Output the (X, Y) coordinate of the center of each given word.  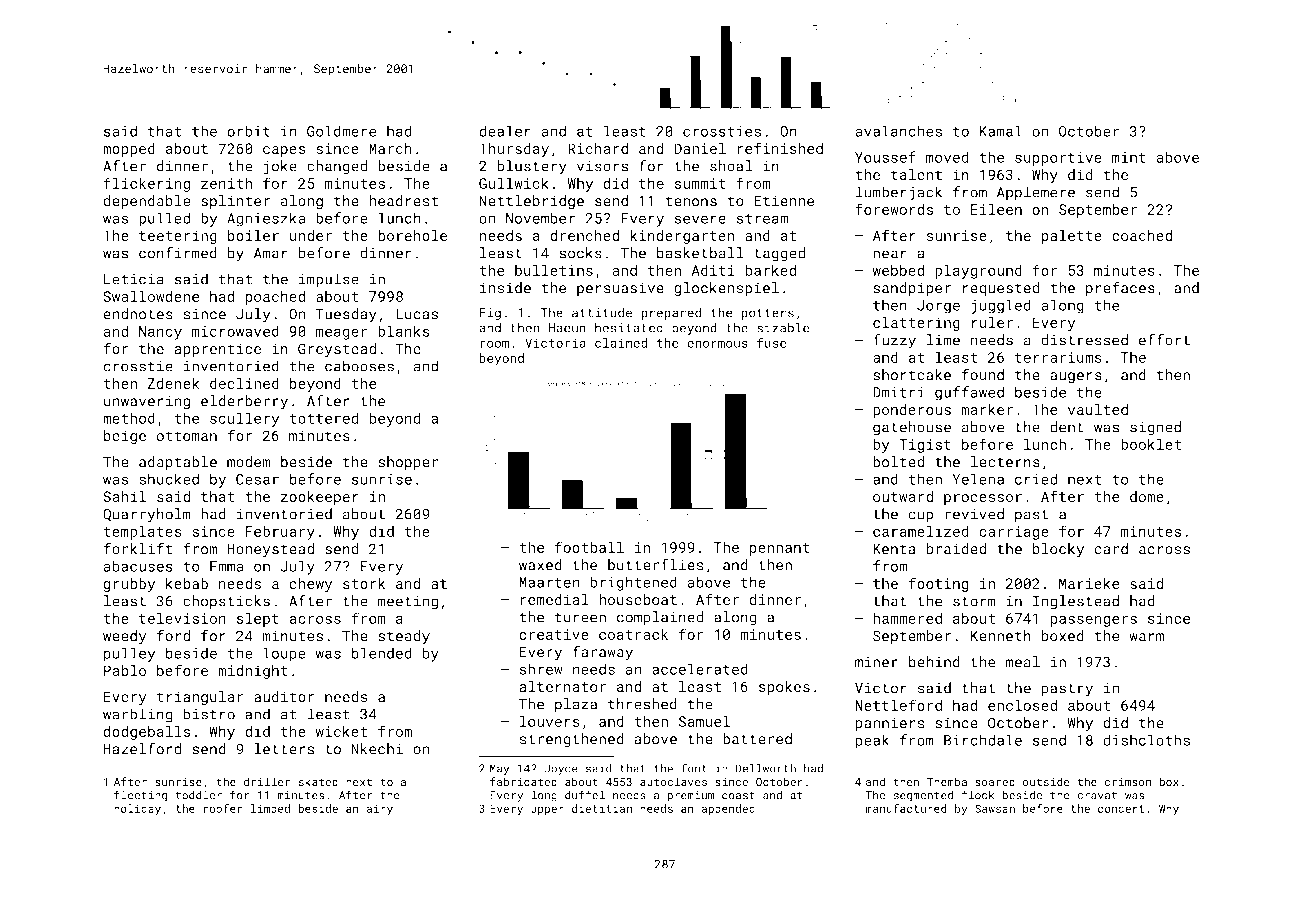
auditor (284, 697)
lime (943, 340)
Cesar (257, 479)
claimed (621, 343)
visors (602, 166)
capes (284, 151)
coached (1142, 235)
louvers (550, 721)
